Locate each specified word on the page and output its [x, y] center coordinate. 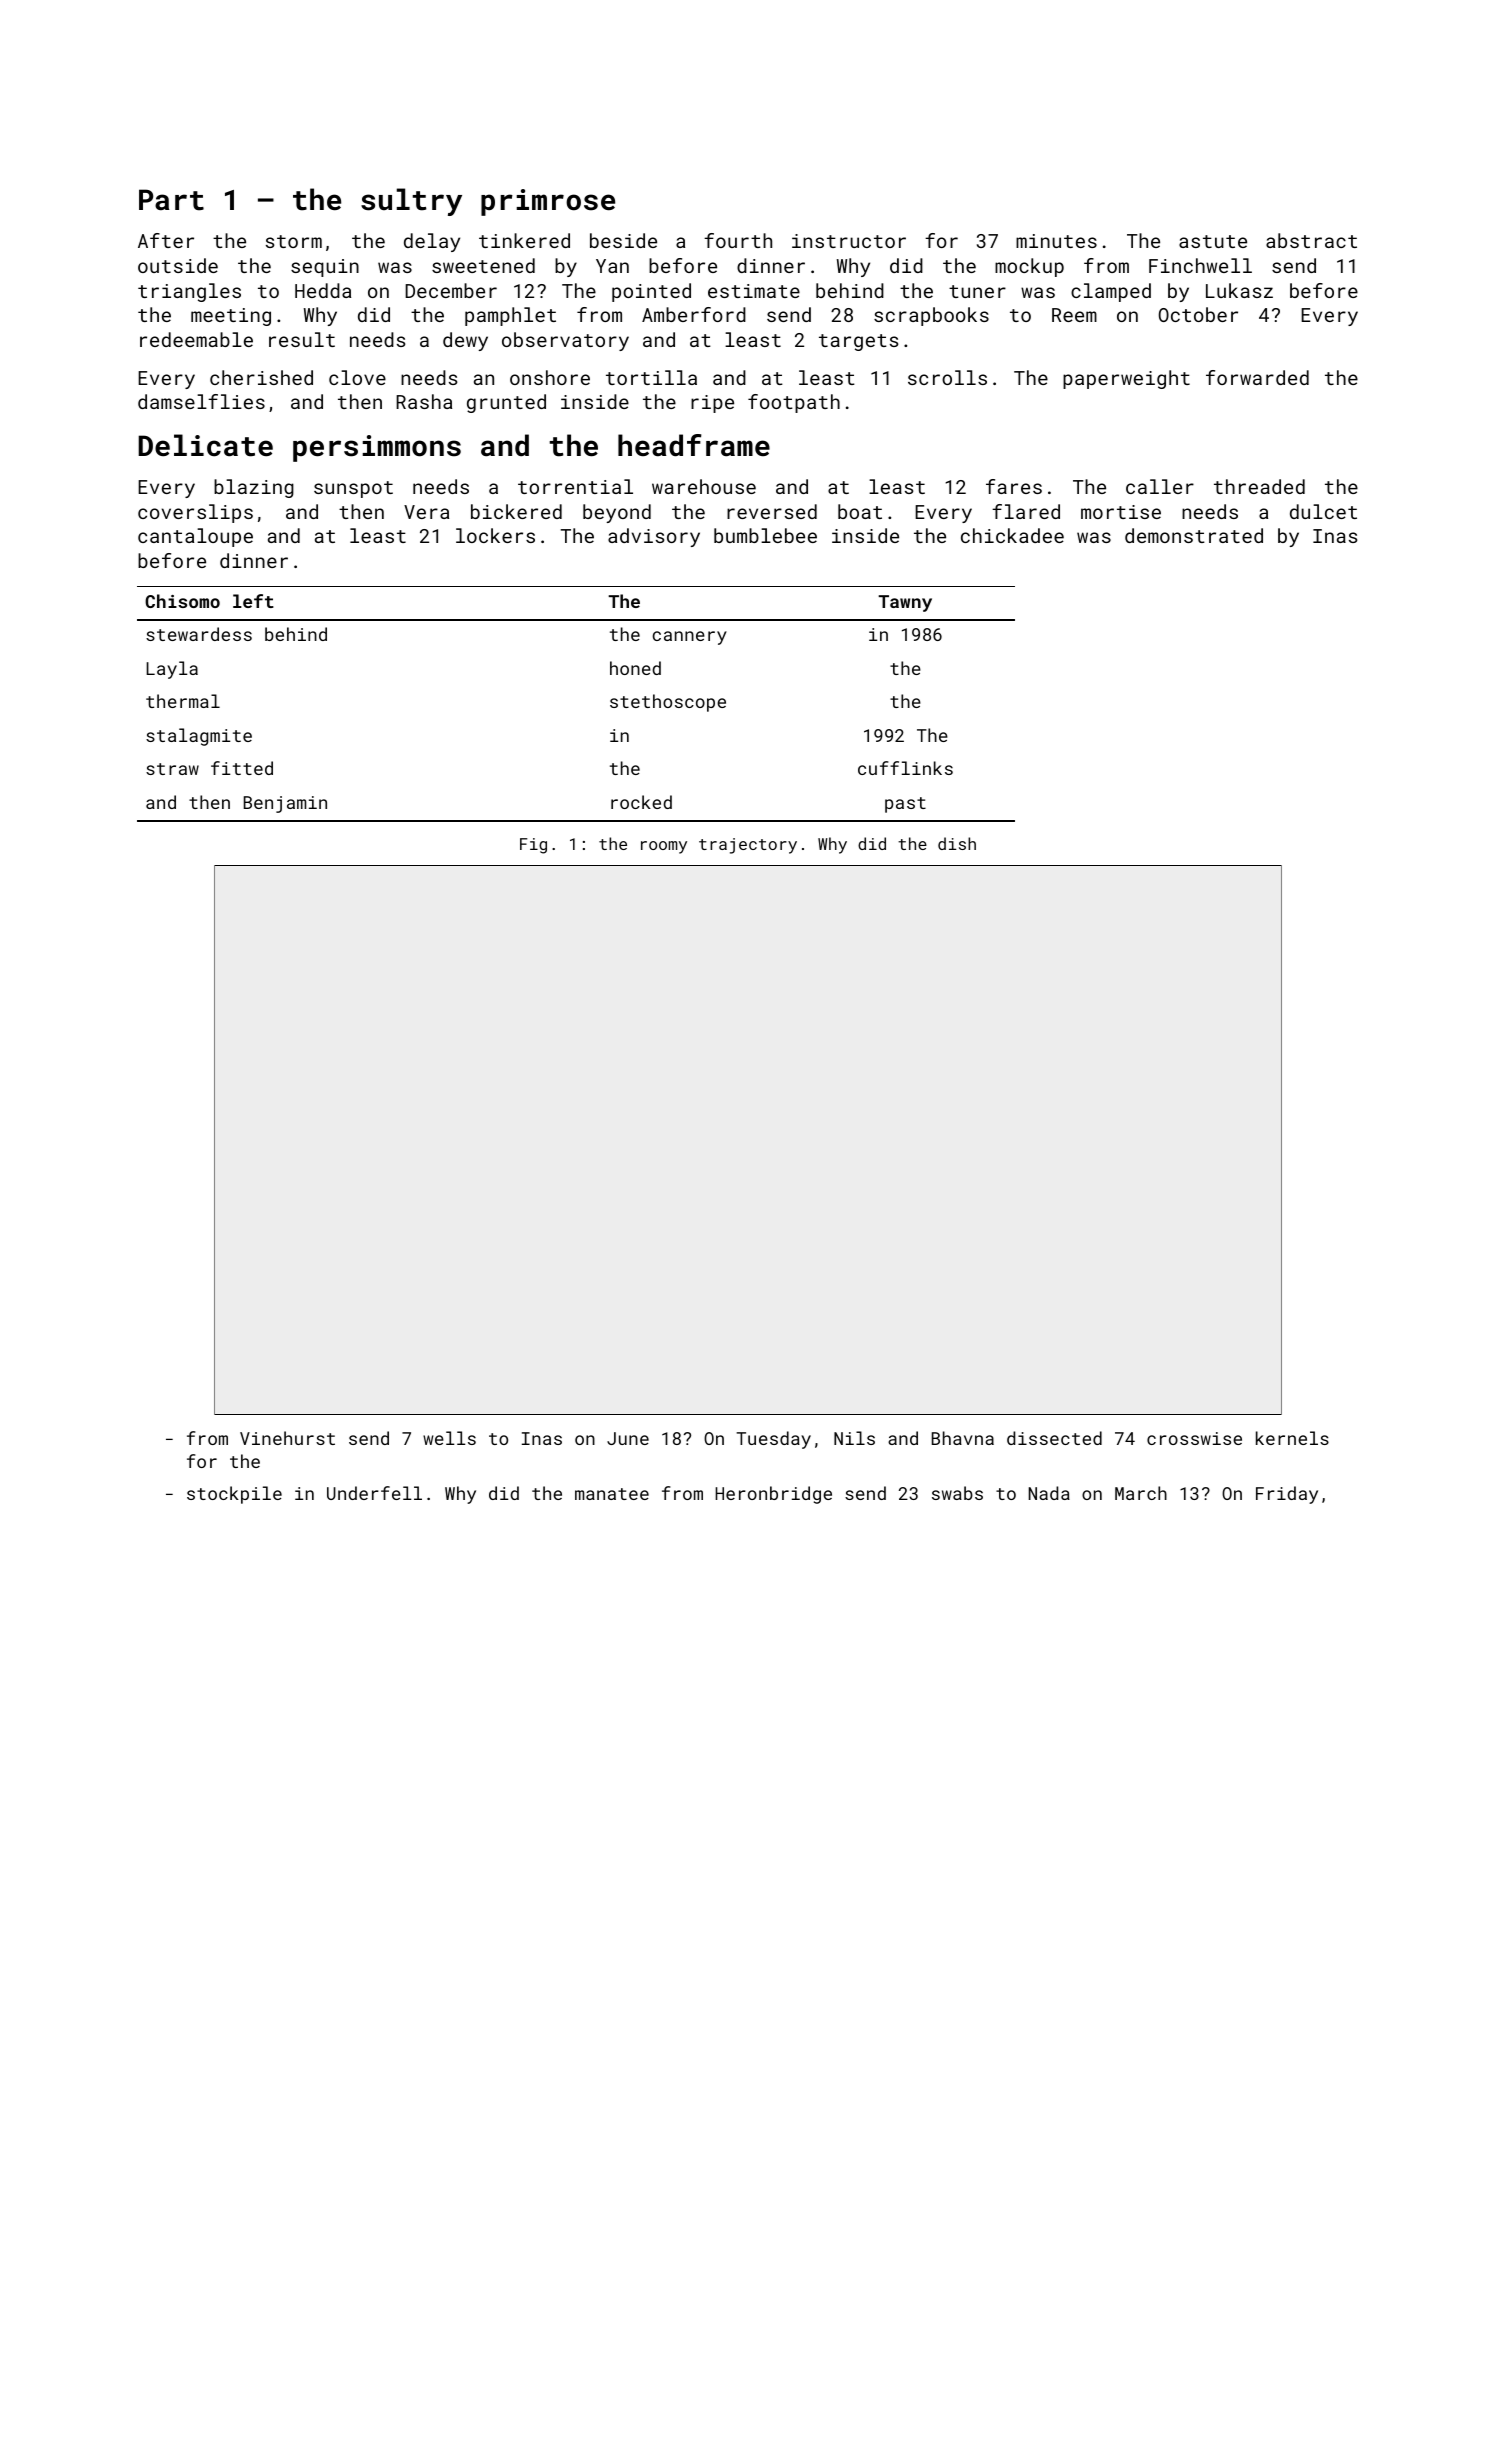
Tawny [905, 603]
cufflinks [905, 768]
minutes [1056, 241]
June [628, 1438]
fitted [242, 768]
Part [171, 200]
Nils [854, 1438]
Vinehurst [287, 1438]
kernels [1292, 1438]
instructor [849, 241]
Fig [533, 846]
